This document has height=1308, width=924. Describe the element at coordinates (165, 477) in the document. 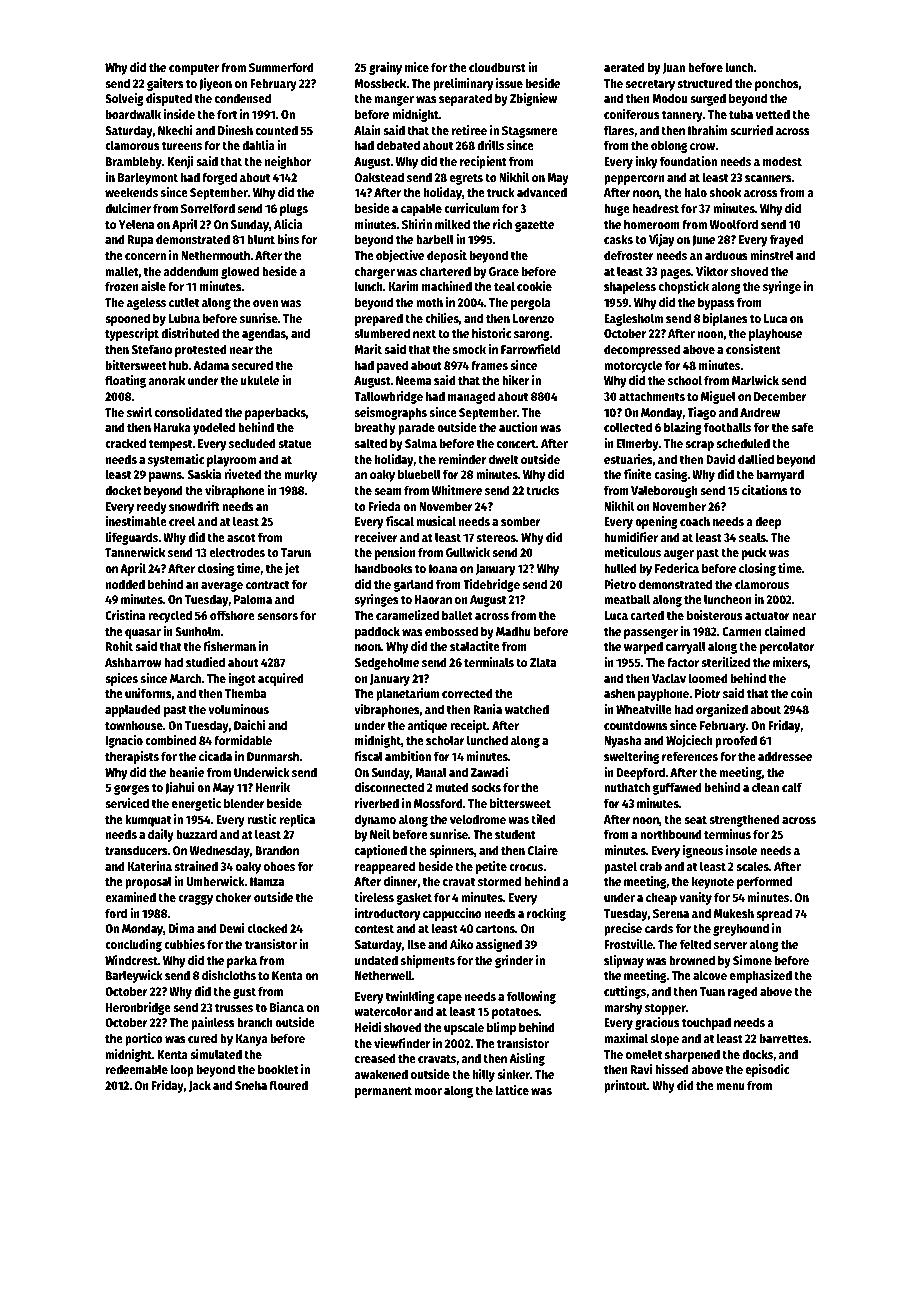

I see `pawns` at that location.
